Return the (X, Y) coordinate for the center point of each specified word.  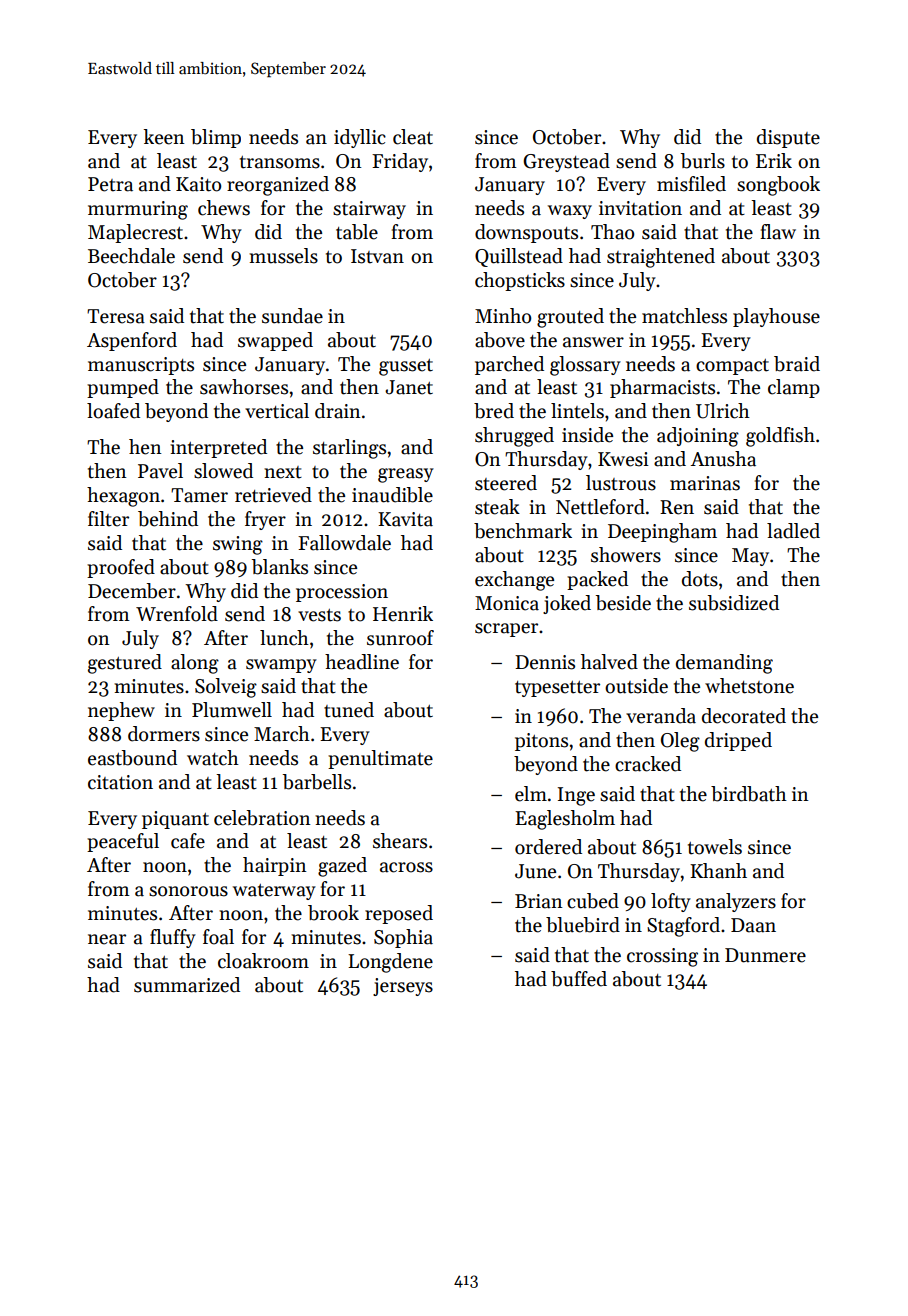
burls (703, 161)
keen (164, 137)
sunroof (400, 638)
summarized (187, 985)
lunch (284, 638)
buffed (579, 979)
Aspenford (132, 341)
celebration (262, 818)
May (750, 557)
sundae (292, 316)
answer (593, 342)
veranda (661, 716)
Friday (400, 162)
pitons (541, 742)
